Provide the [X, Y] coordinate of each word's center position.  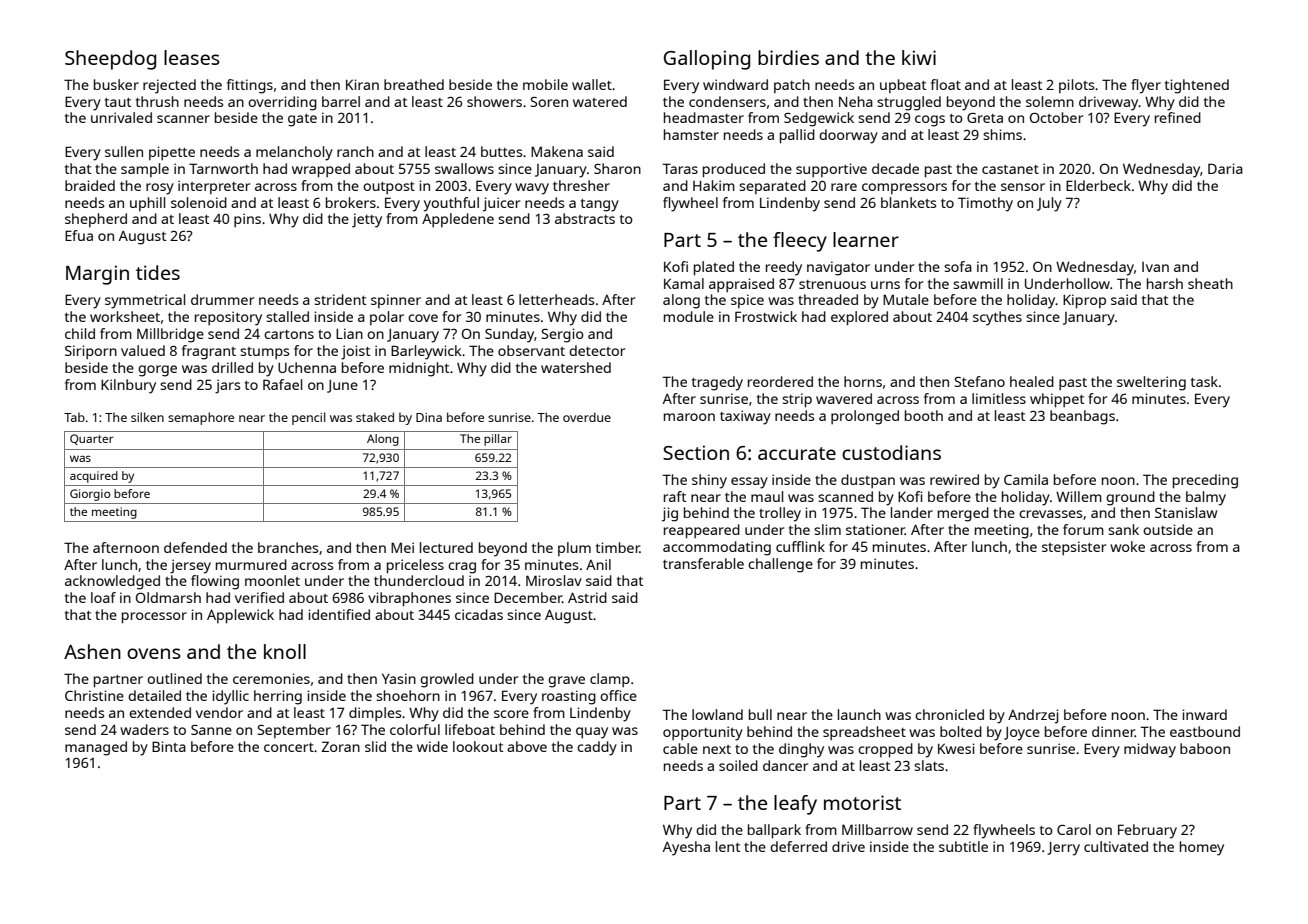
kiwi [919, 57]
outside [1168, 529]
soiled [738, 765]
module [689, 316]
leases [192, 57]
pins [247, 220]
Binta [169, 746]
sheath [1210, 283]
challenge [780, 565]
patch [792, 86]
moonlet [272, 580]
